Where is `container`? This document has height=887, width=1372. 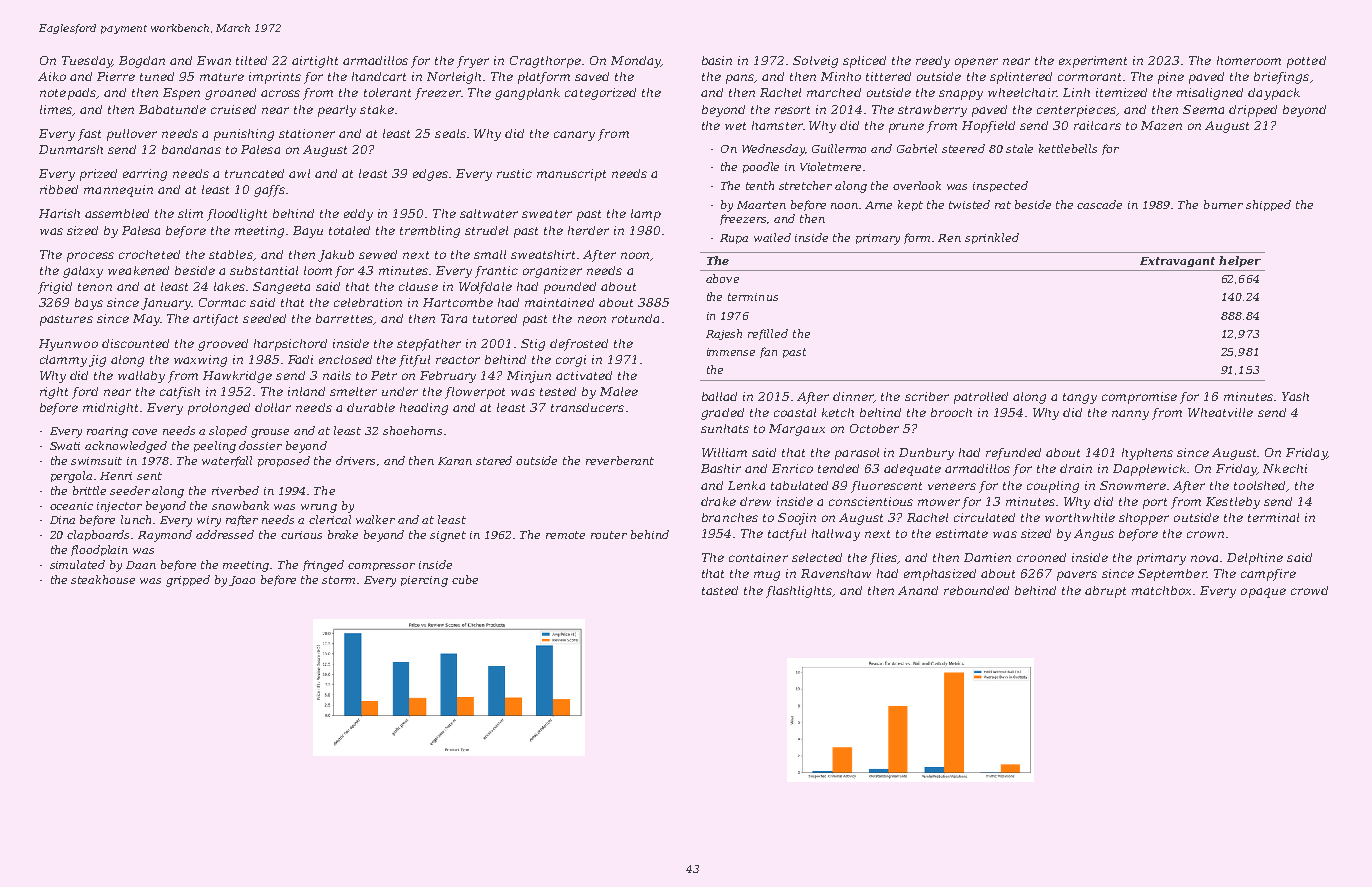
container is located at coordinates (758, 557).
